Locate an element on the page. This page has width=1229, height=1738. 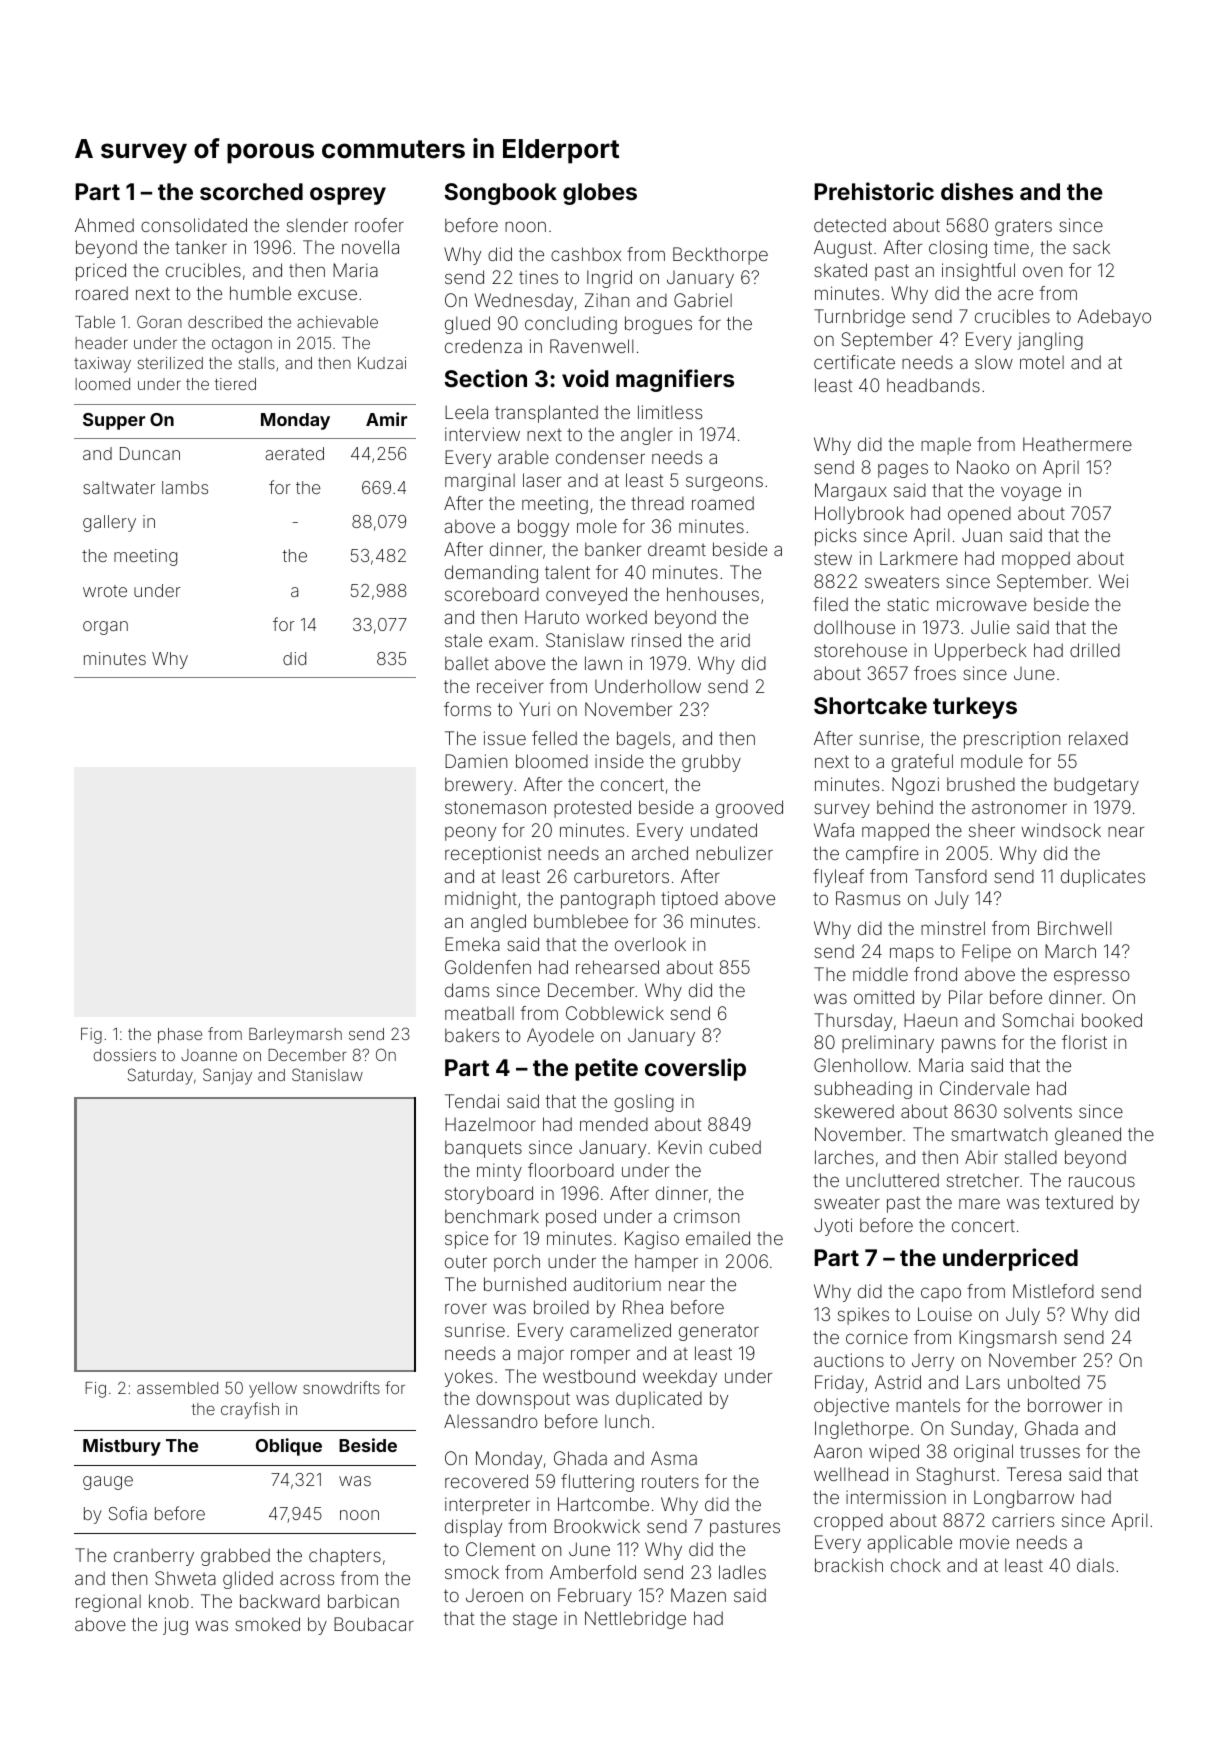
assembled is located at coordinates (177, 1388).
